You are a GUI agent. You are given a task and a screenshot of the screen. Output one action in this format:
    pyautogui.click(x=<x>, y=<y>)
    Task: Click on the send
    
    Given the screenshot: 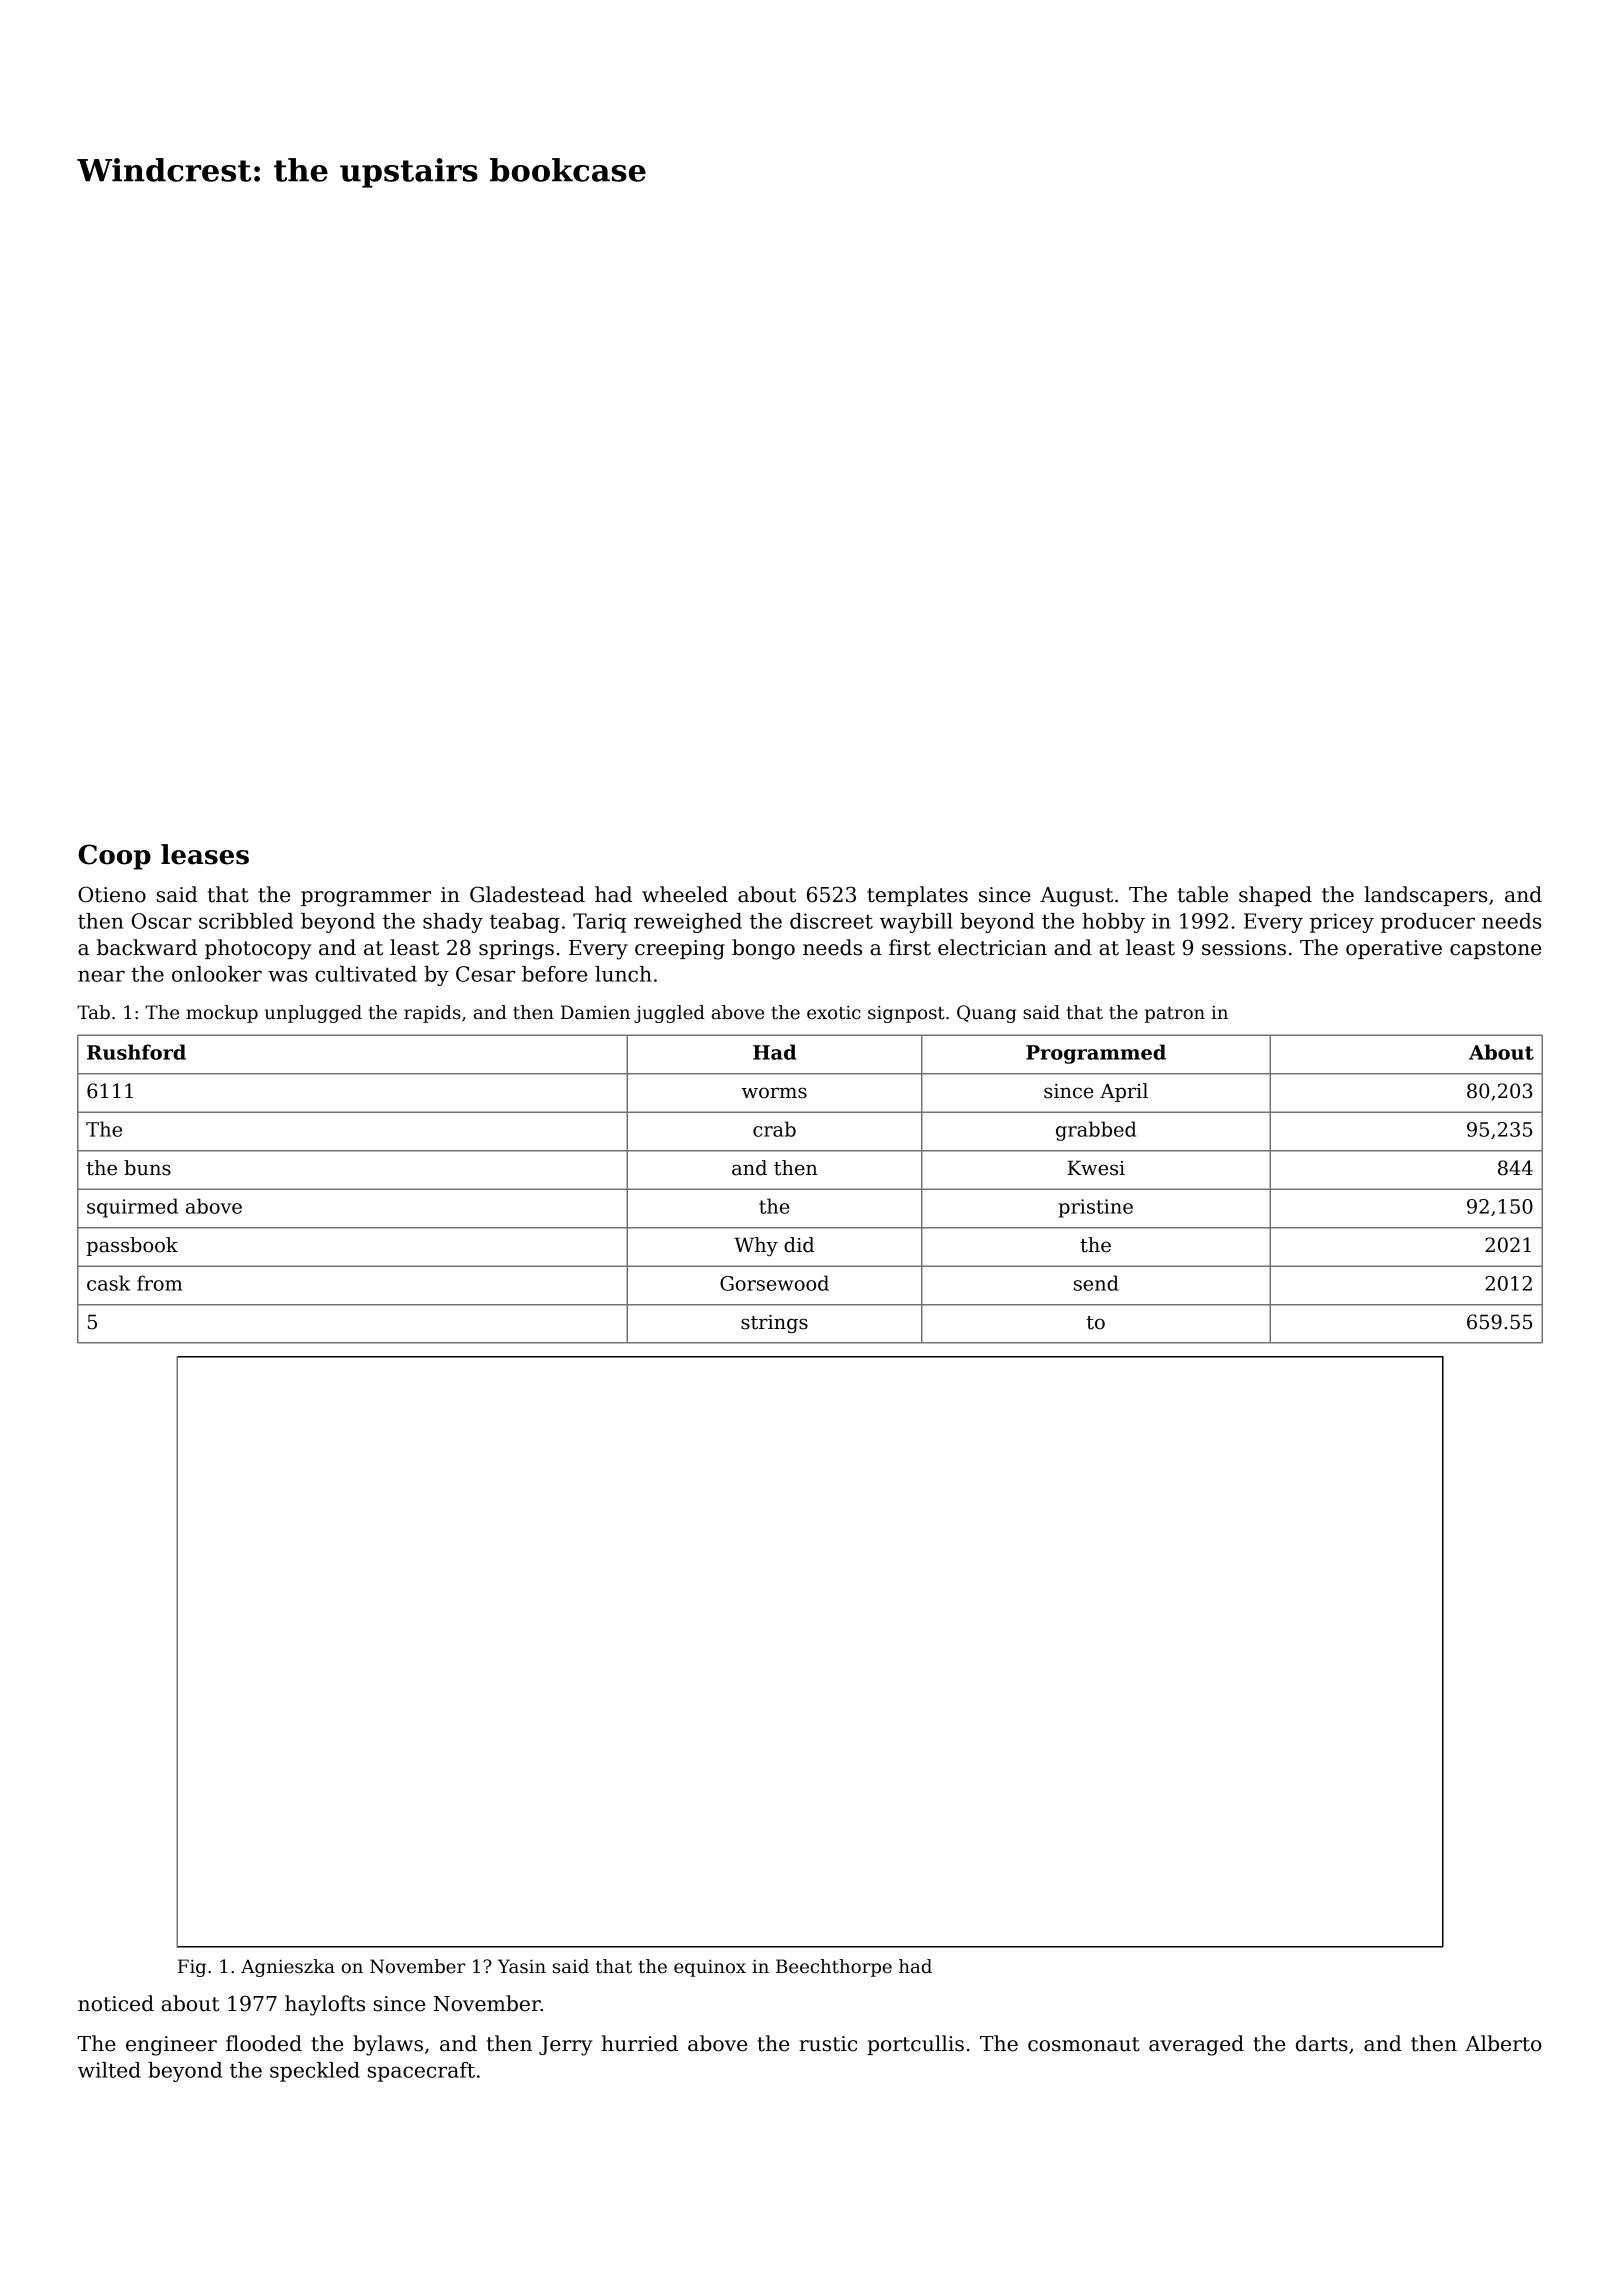 What is the action you would take?
    pyautogui.click(x=1096, y=1283)
